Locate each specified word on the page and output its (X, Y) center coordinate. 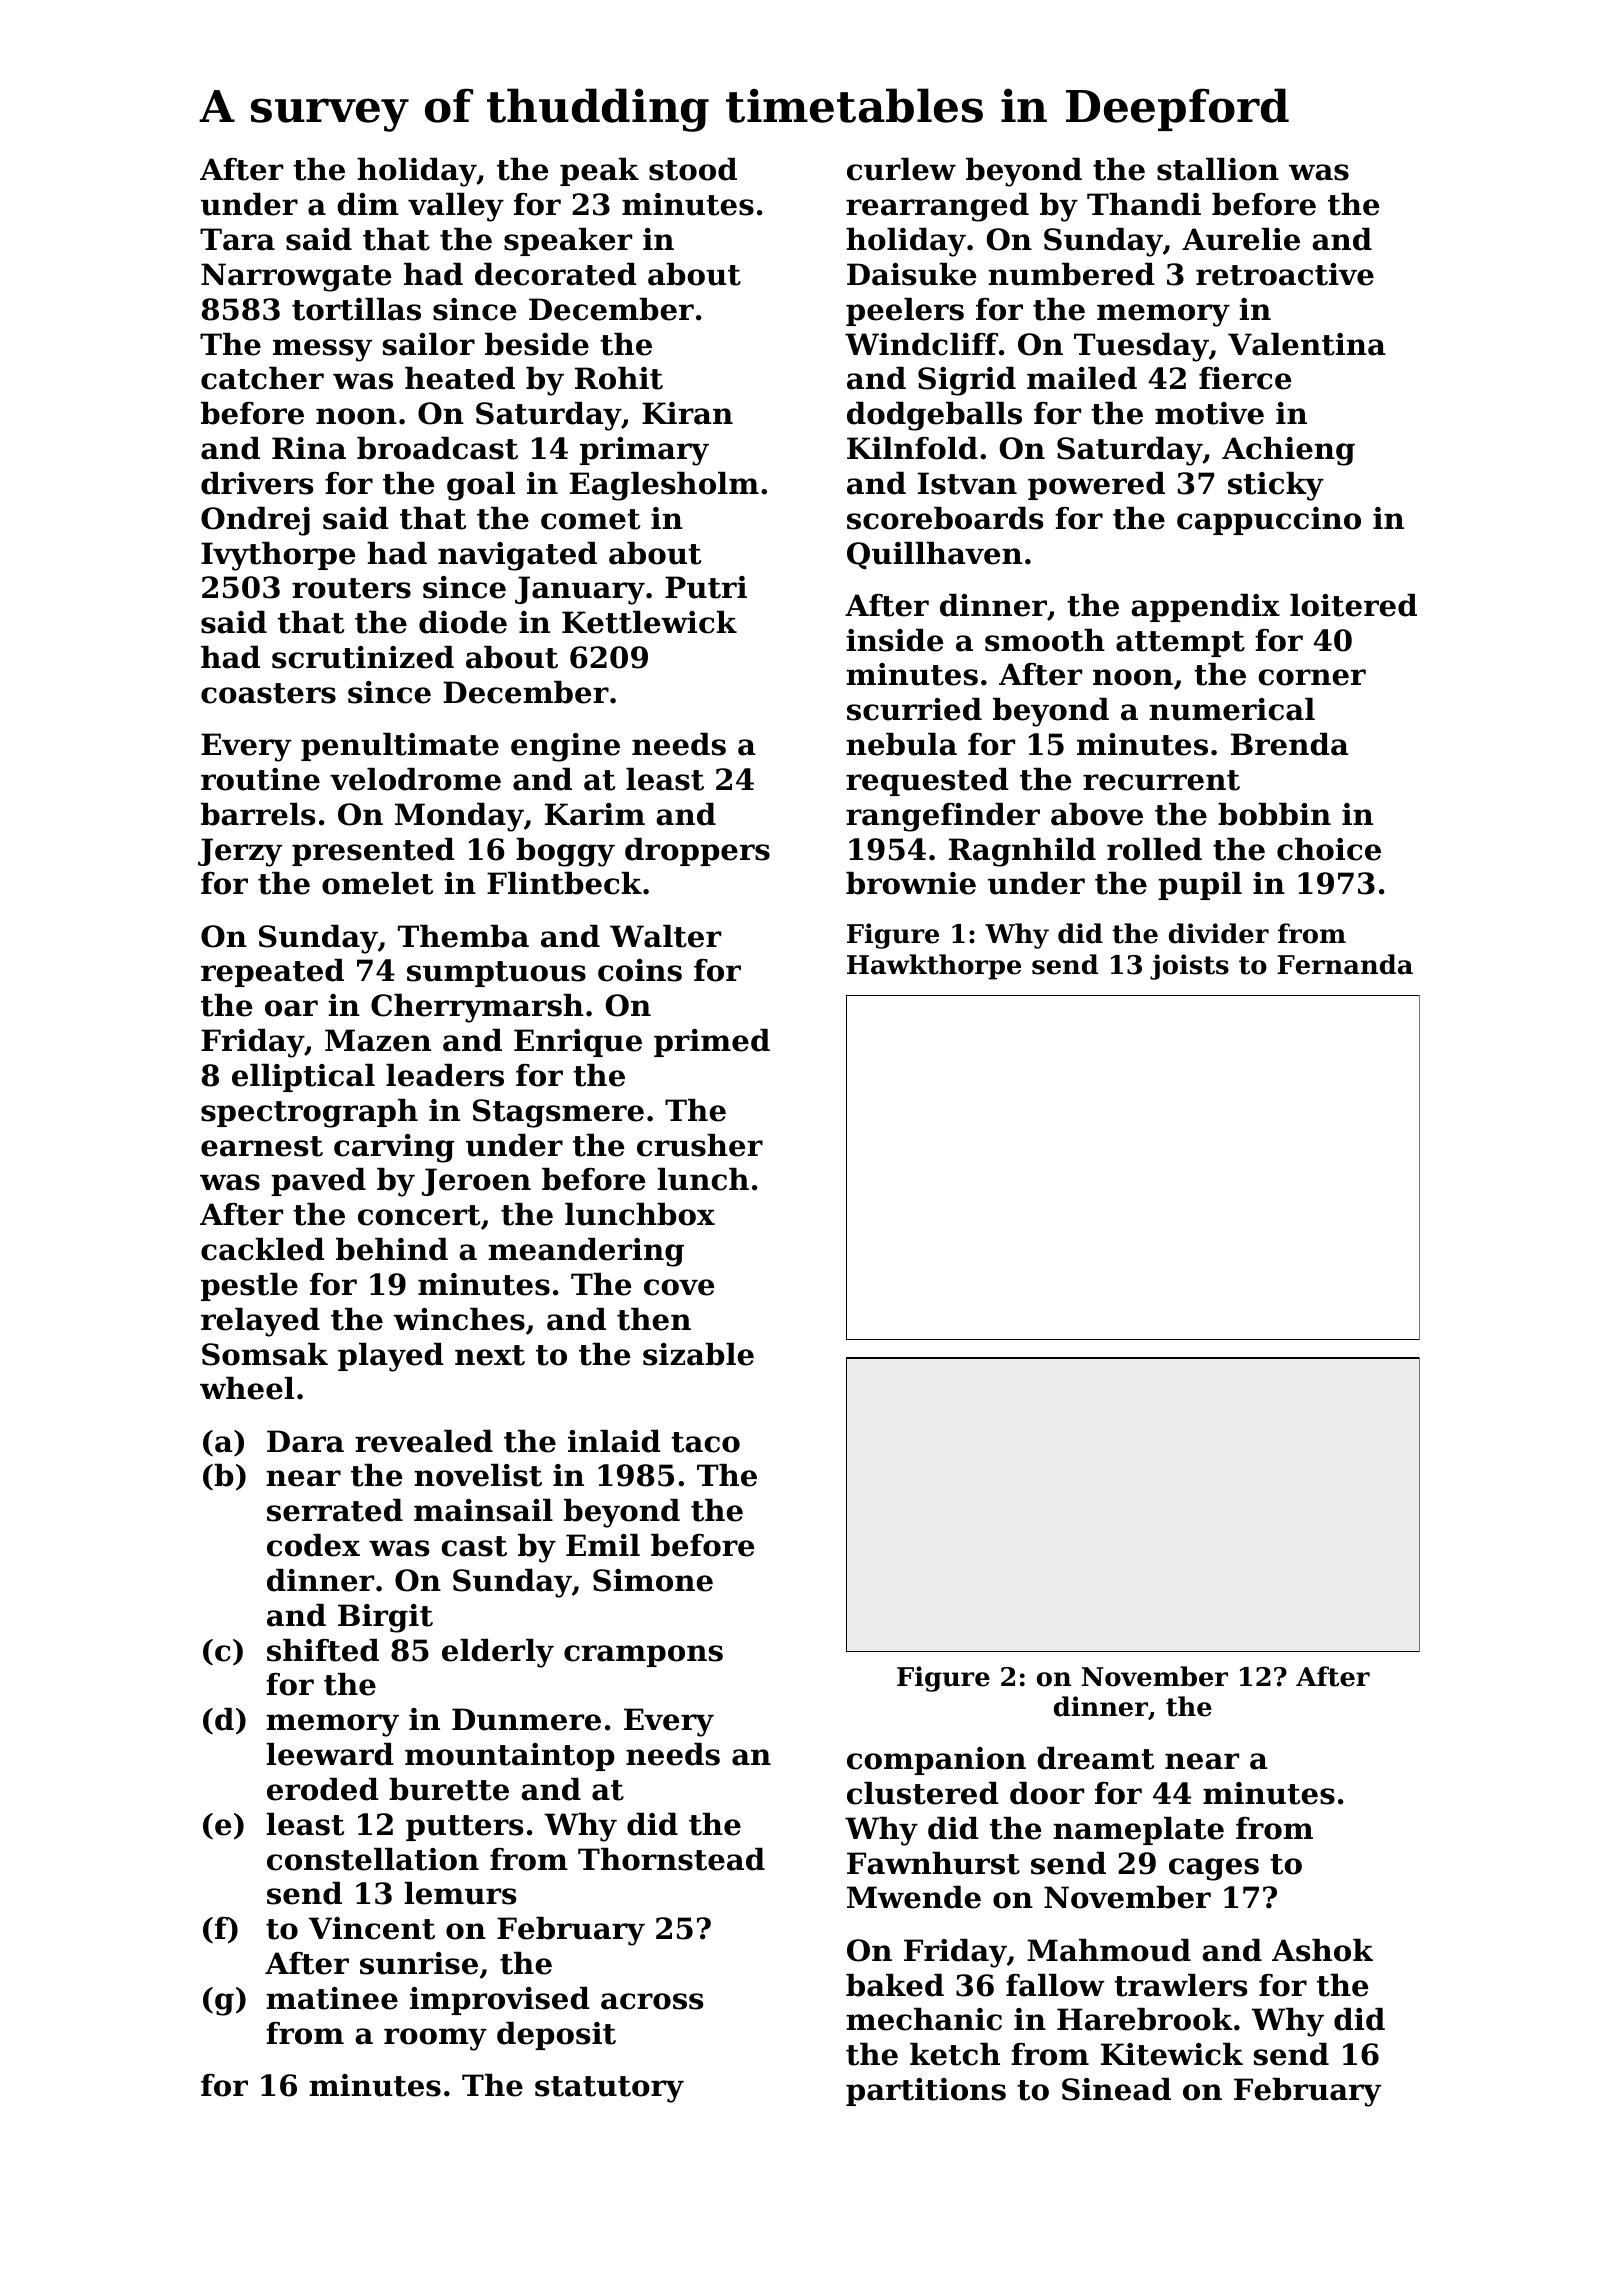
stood (693, 169)
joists (1189, 967)
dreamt (1095, 1758)
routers (351, 588)
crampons (643, 1656)
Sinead (1116, 2089)
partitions (926, 2092)
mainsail (483, 1510)
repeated (272, 973)
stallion (1218, 169)
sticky (1276, 486)
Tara (237, 239)
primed (712, 1043)
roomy (435, 2039)
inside (894, 640)
